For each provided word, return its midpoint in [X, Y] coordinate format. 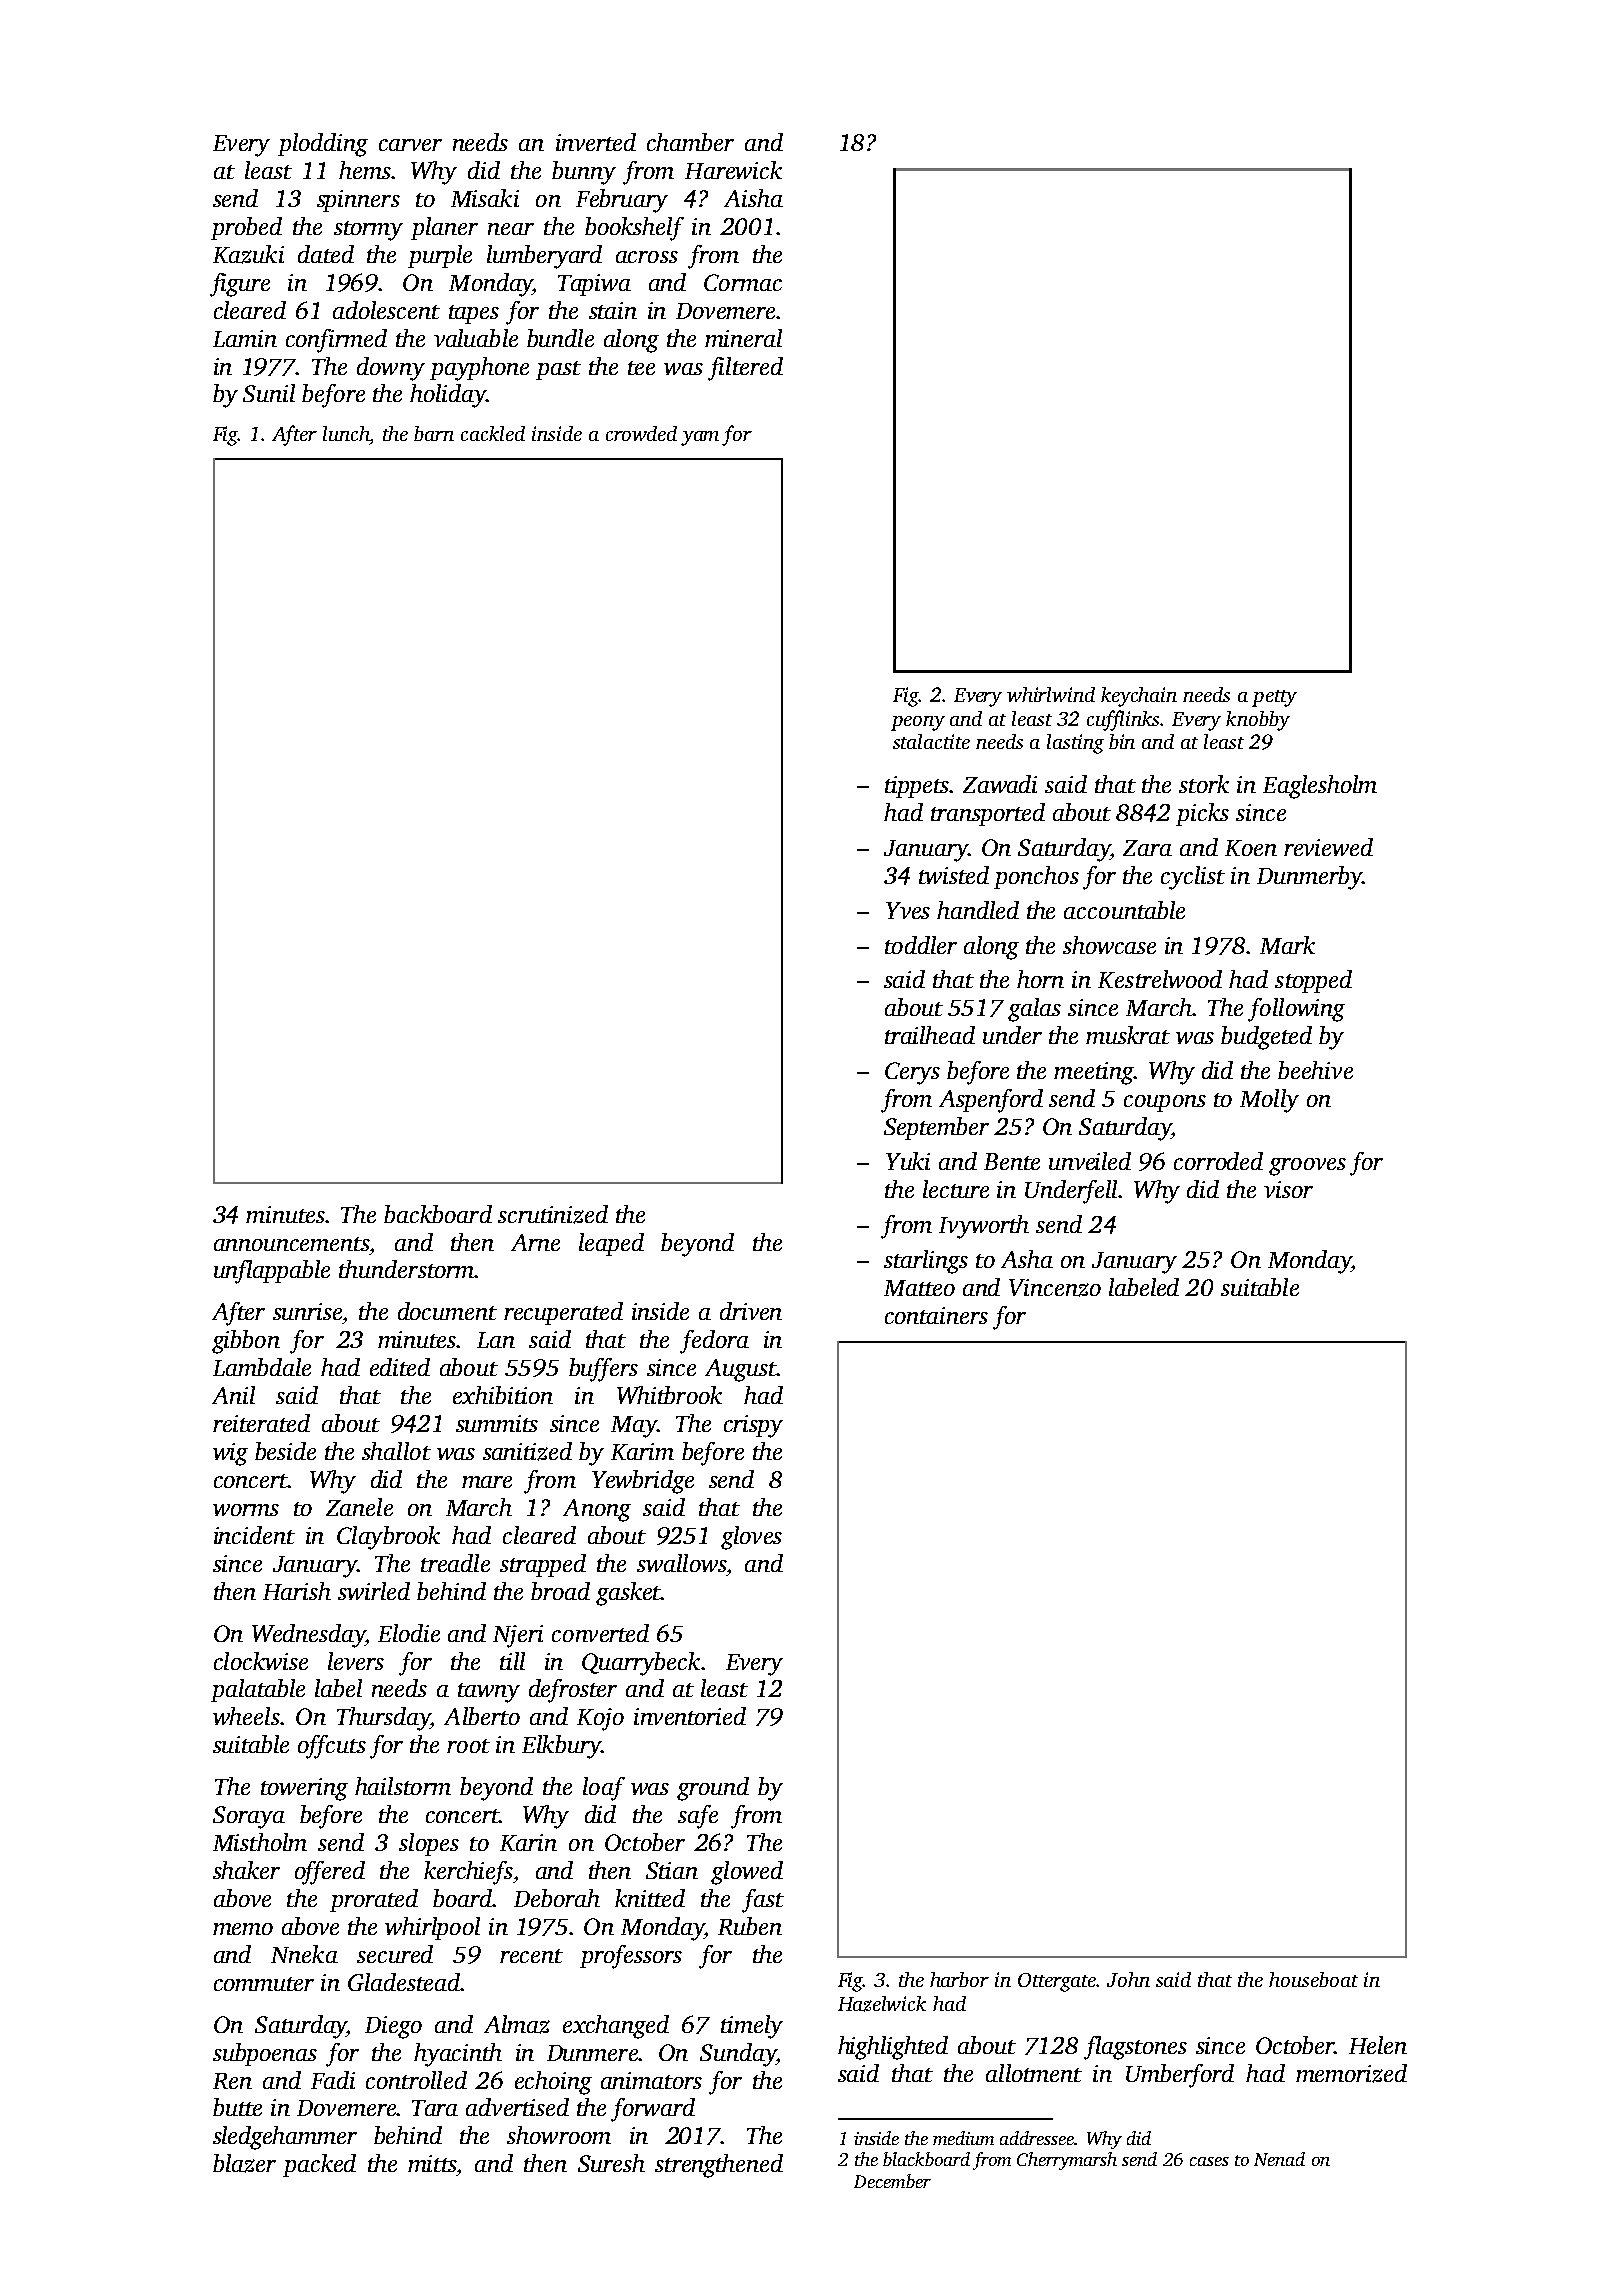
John [1128, 1979]
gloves [751, 1538]
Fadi [333, 2080]
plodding [323, 145]
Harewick [733, 170]
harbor [959, 1979]
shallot [396, 1451]
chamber [690, 142]
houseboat [1313, 1979]
